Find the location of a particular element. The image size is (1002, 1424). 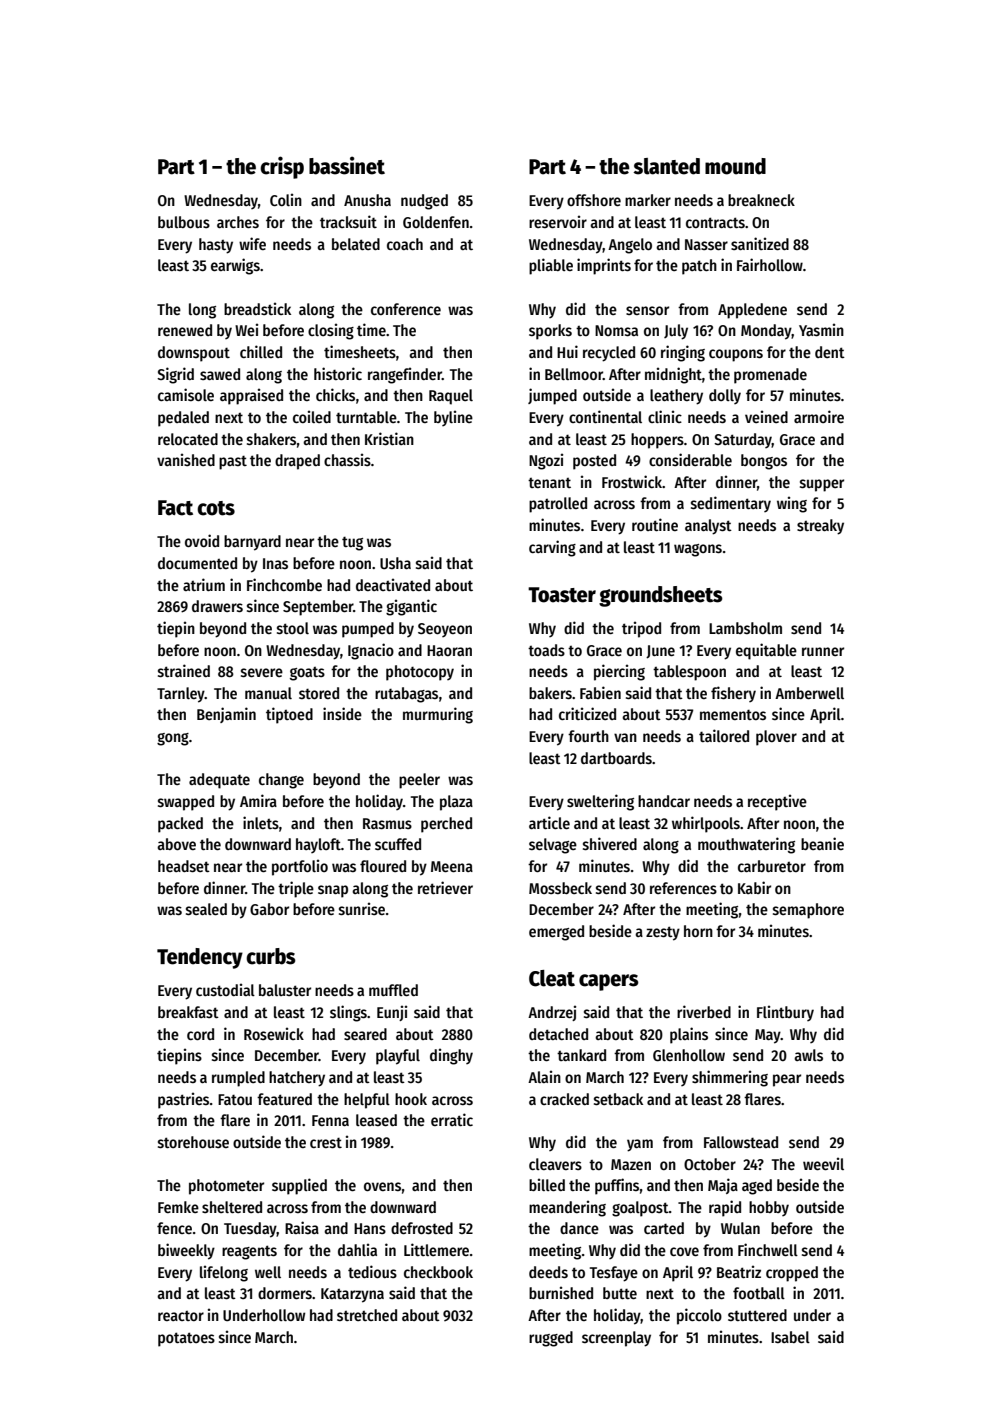

receptive is located at coordinates (777, 802).
